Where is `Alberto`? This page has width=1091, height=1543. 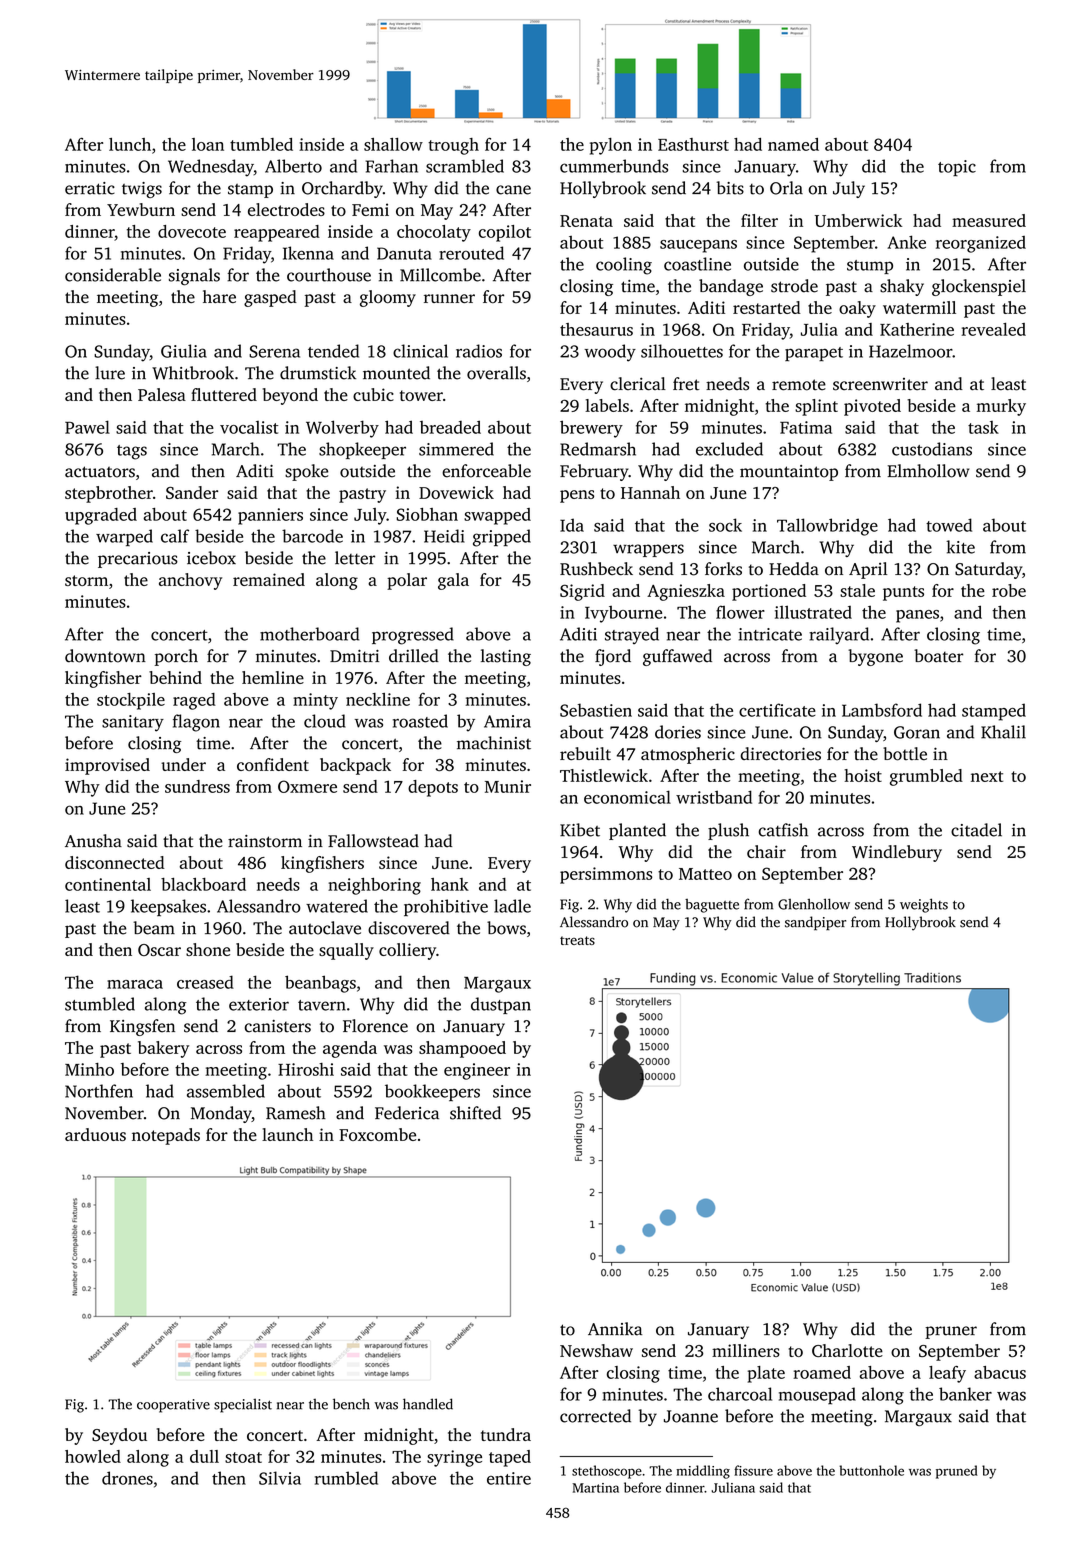 Alberto is located at coordinates (293, 166).
